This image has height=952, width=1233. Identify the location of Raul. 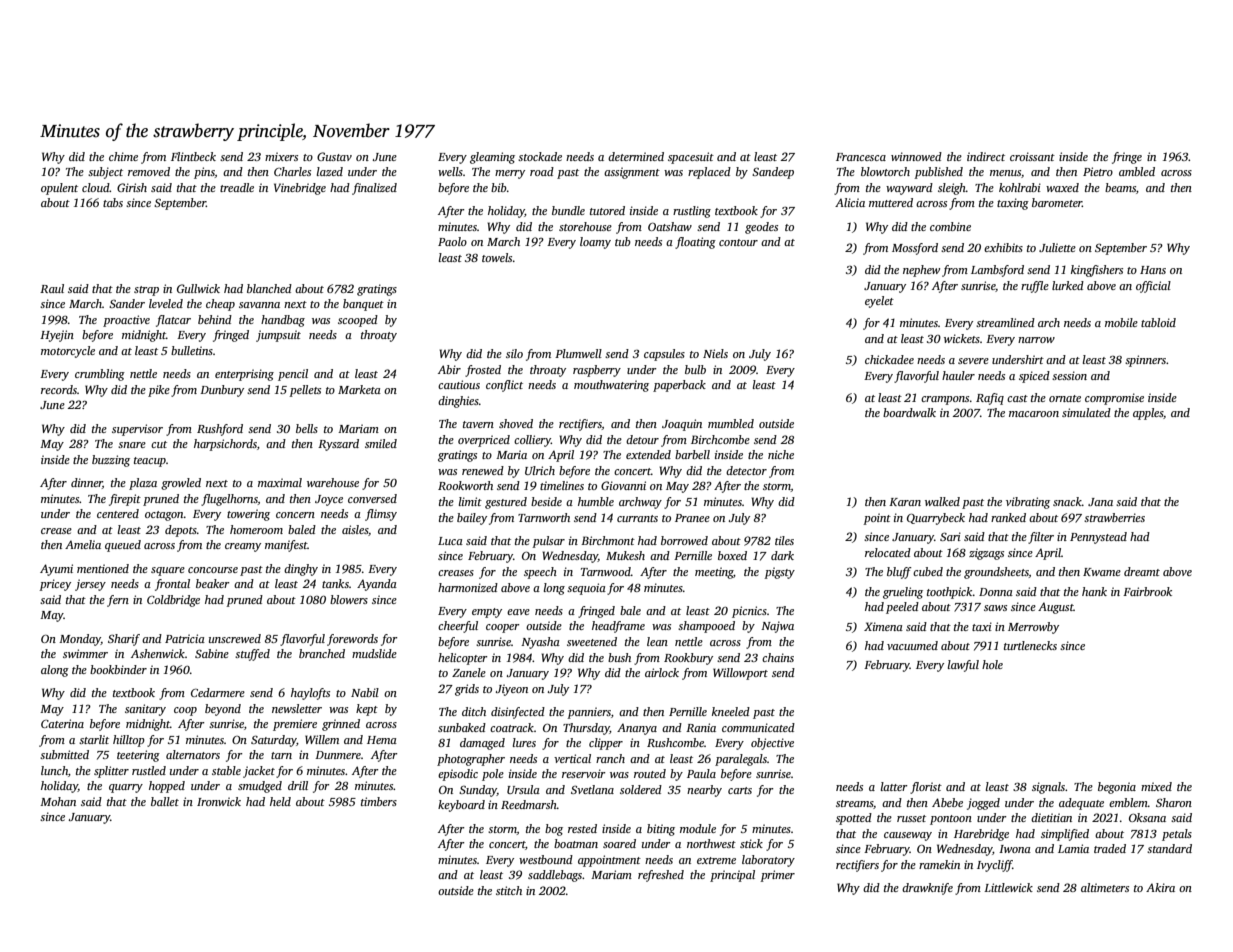
(52, 288).
